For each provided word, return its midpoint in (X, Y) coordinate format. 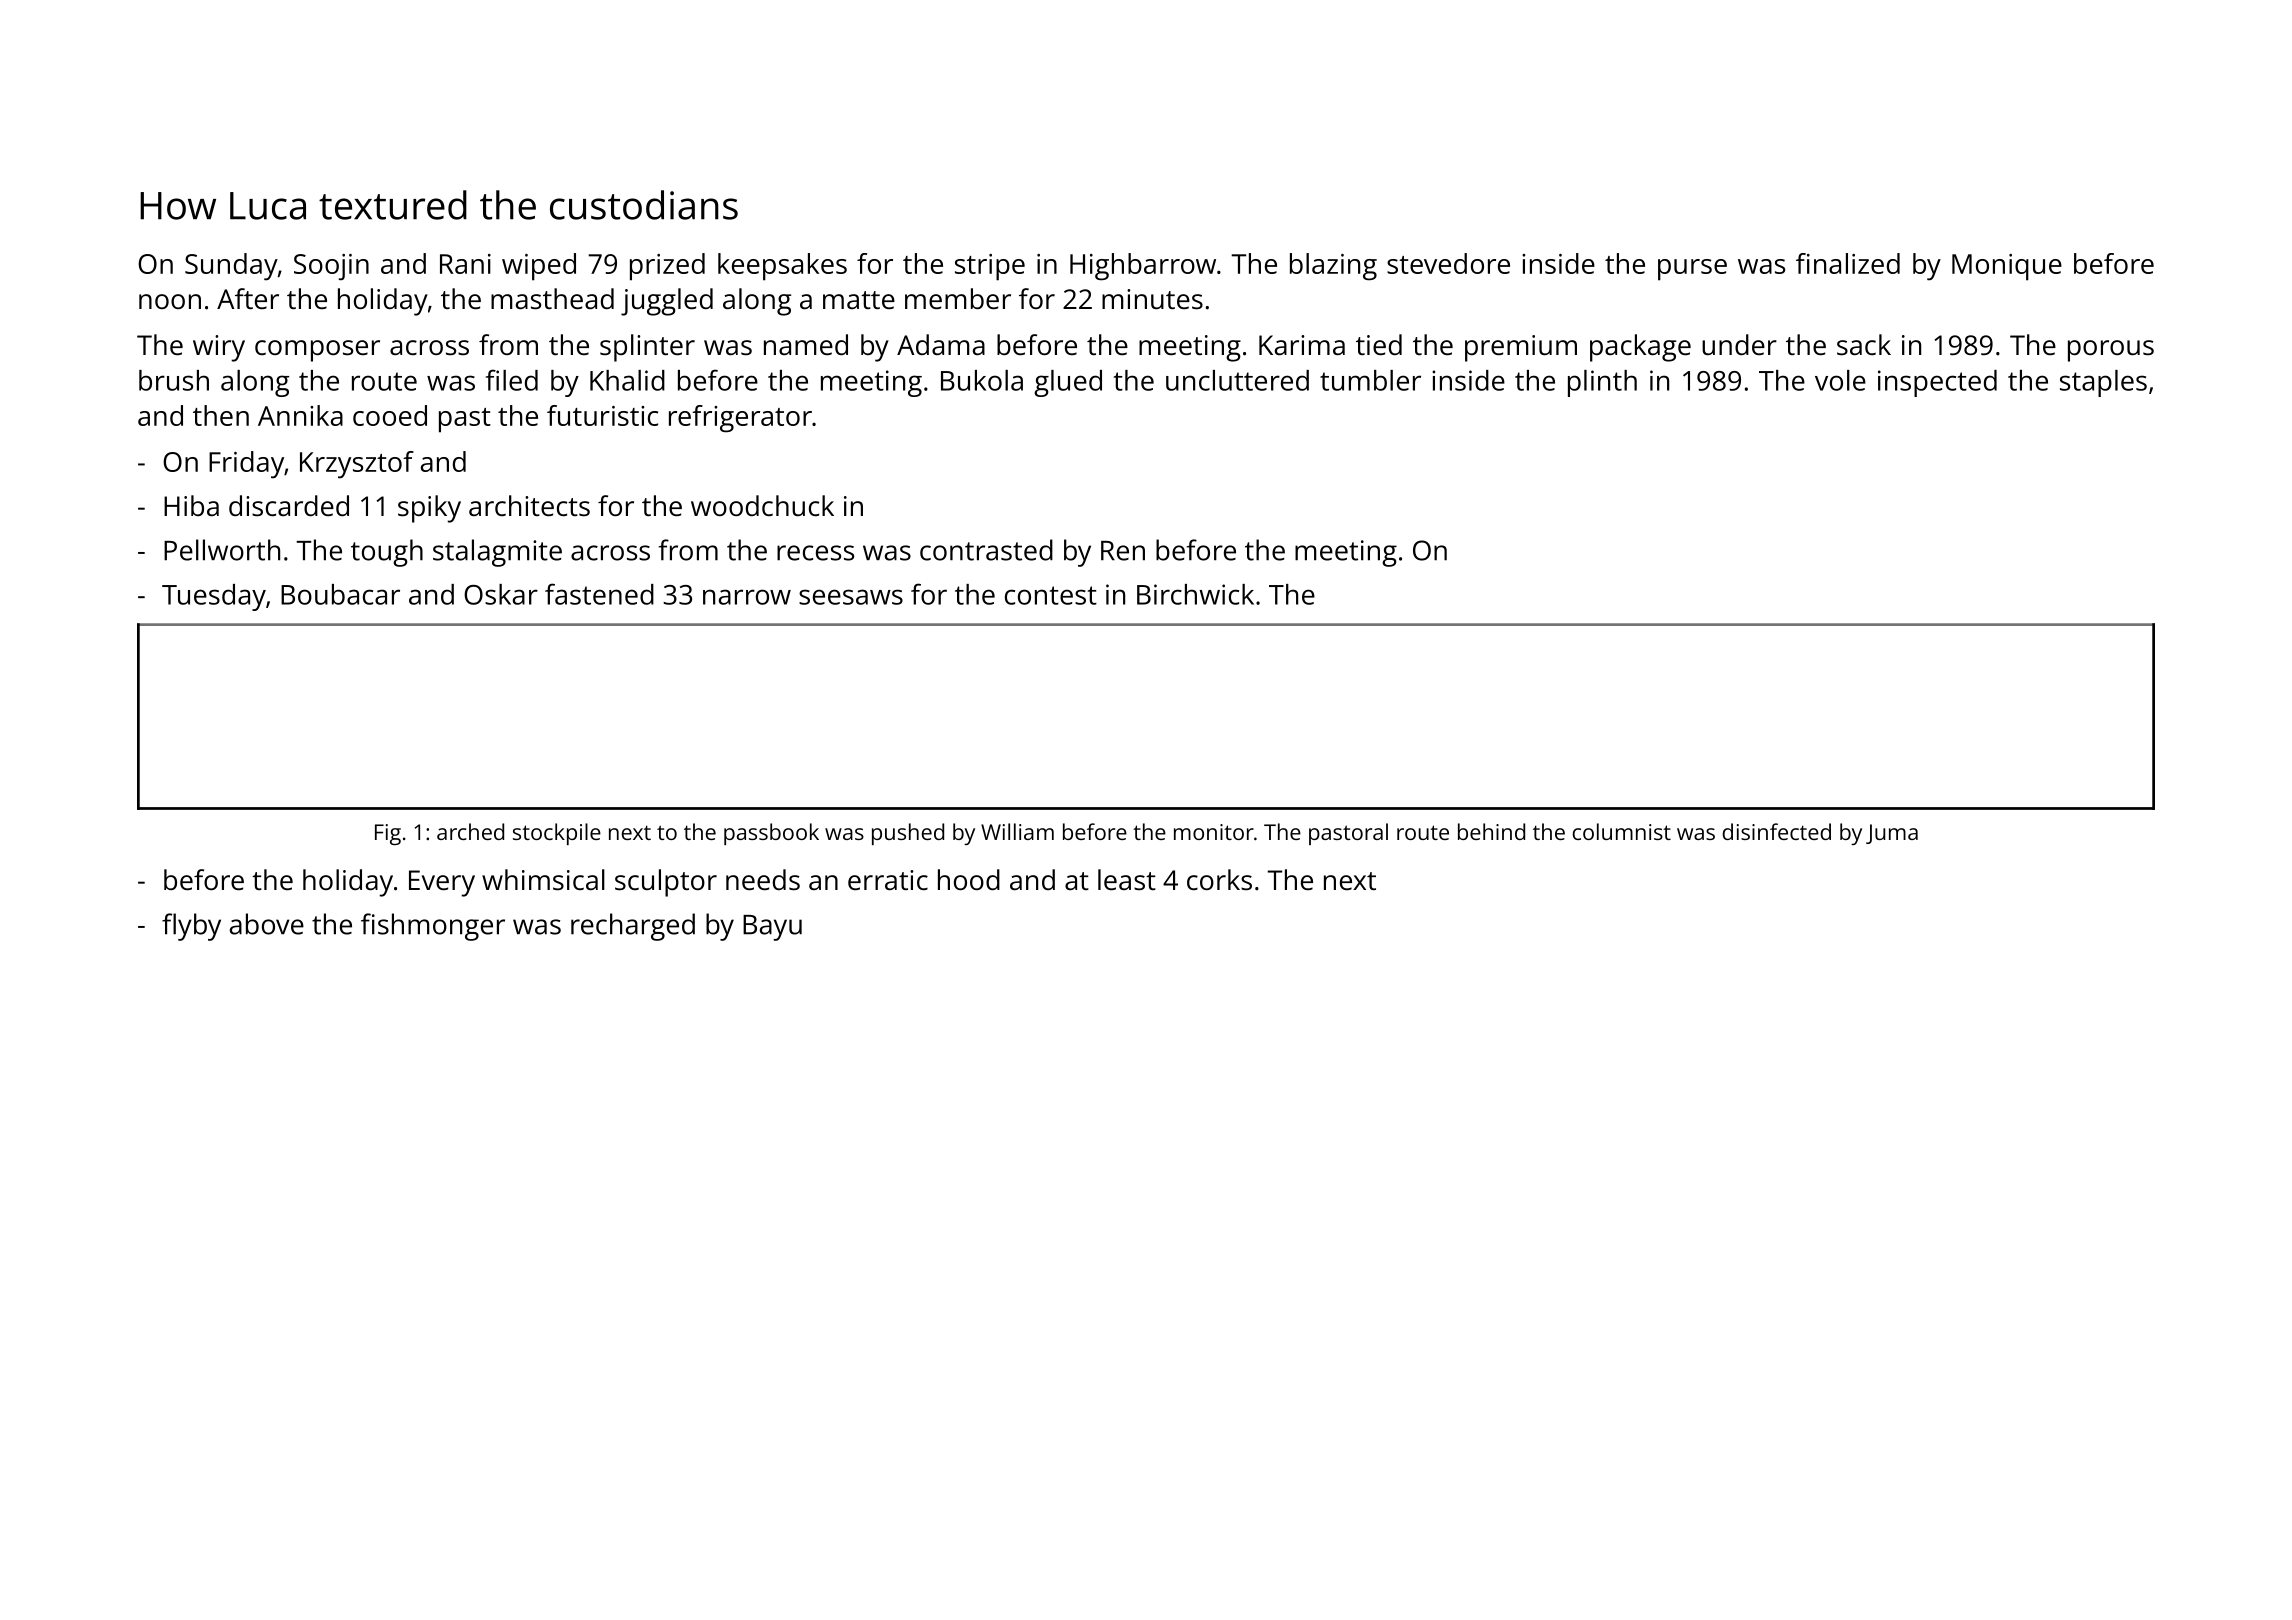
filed (512, 380)
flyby (191, 927)
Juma (1892, 834)
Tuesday (214, 597)
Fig (388, 834)
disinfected (1776, 831)
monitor (1214, 832)
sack (1864, 345)
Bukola (982, 380)
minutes (1152, 299)
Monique (2007, 267)
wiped (539, 267)
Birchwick (1195, 594)
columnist (1621, 831)
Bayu (772, 928)
